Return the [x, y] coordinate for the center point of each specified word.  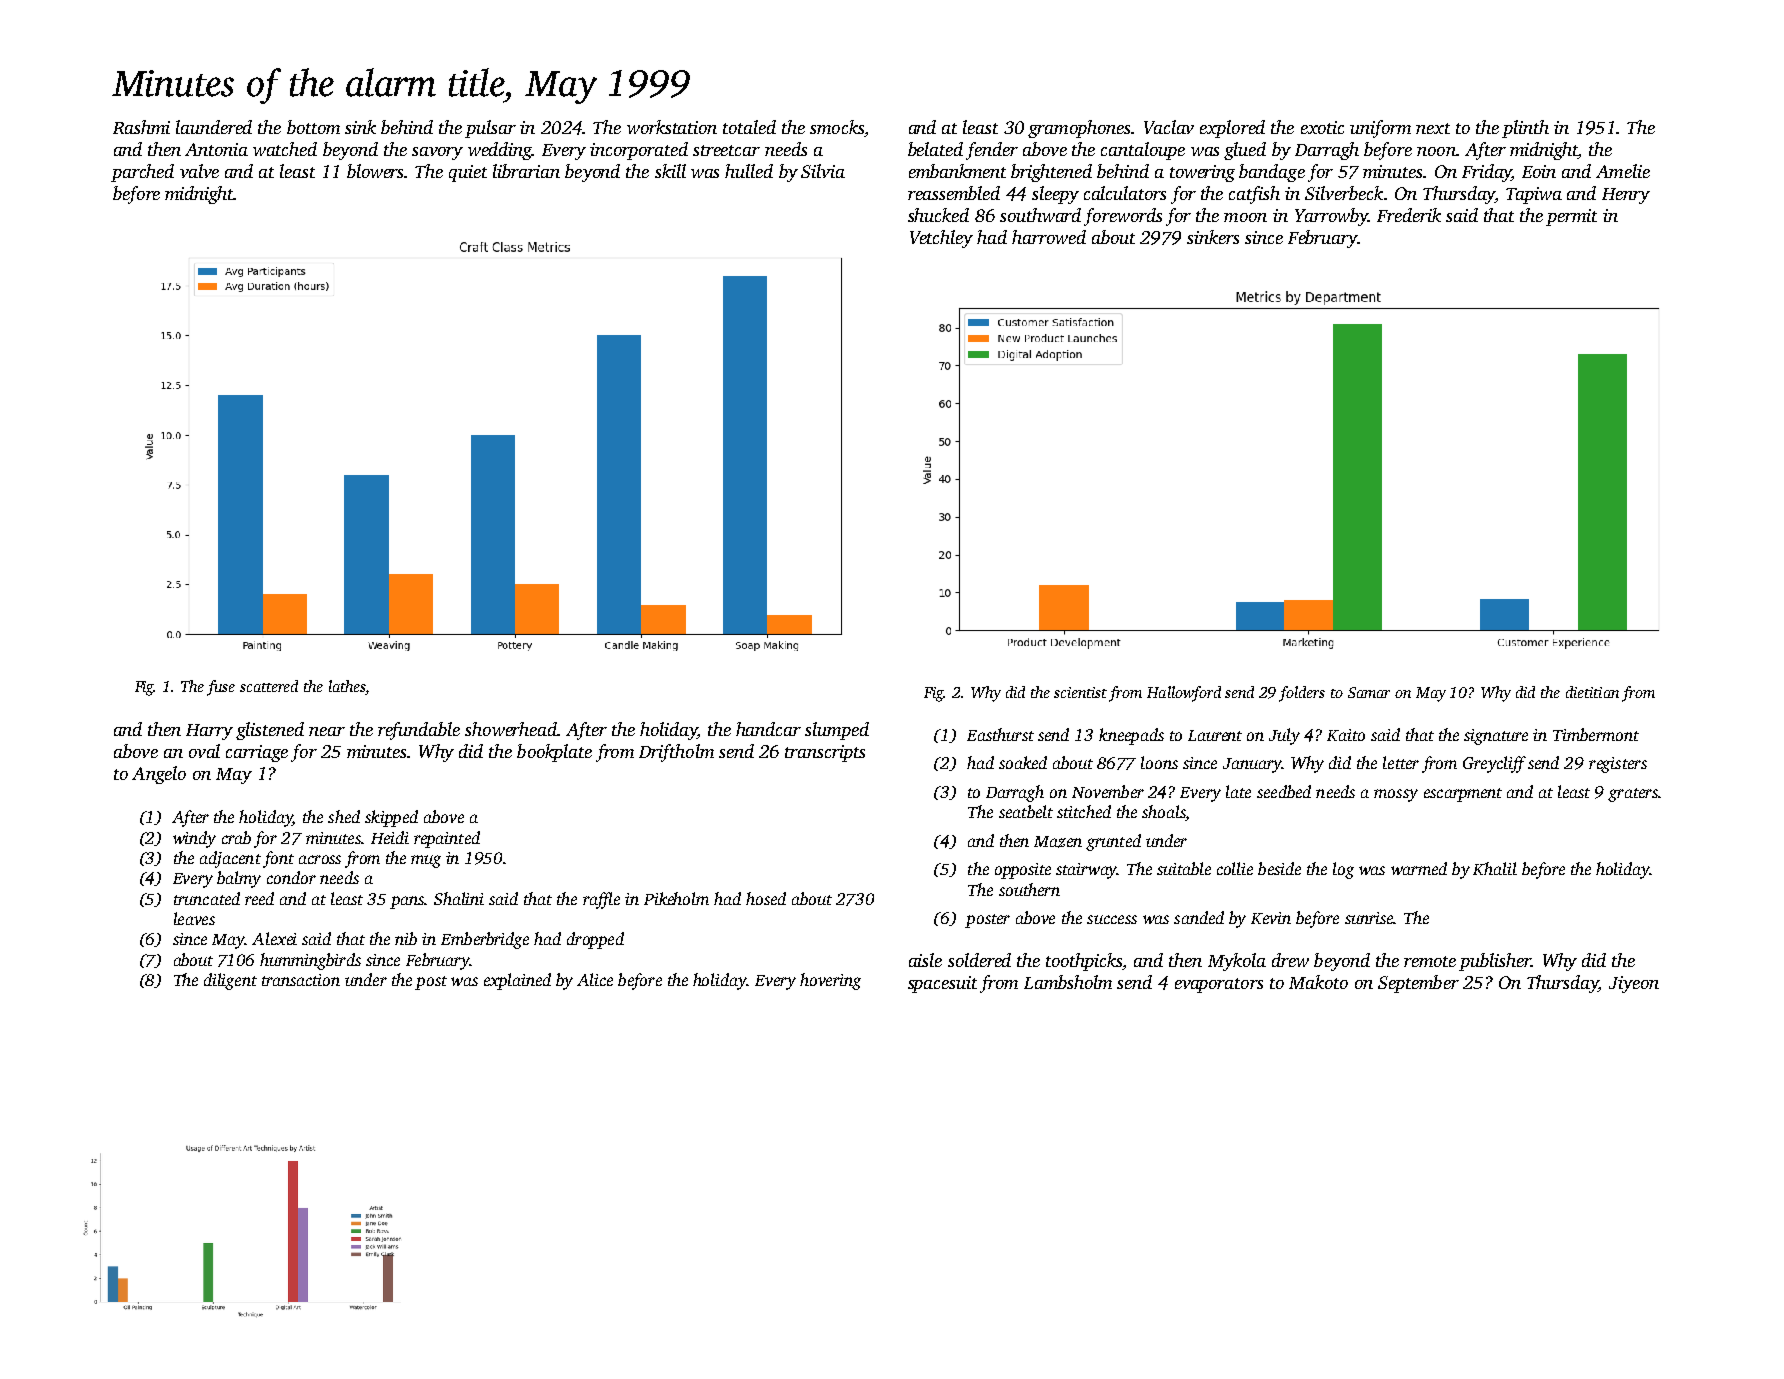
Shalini [459, 898]
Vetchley [941, 239]
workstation [672, 127]
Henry [1626, 196]
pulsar [490, 129]
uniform [1380, 129]
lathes [347, 686]
